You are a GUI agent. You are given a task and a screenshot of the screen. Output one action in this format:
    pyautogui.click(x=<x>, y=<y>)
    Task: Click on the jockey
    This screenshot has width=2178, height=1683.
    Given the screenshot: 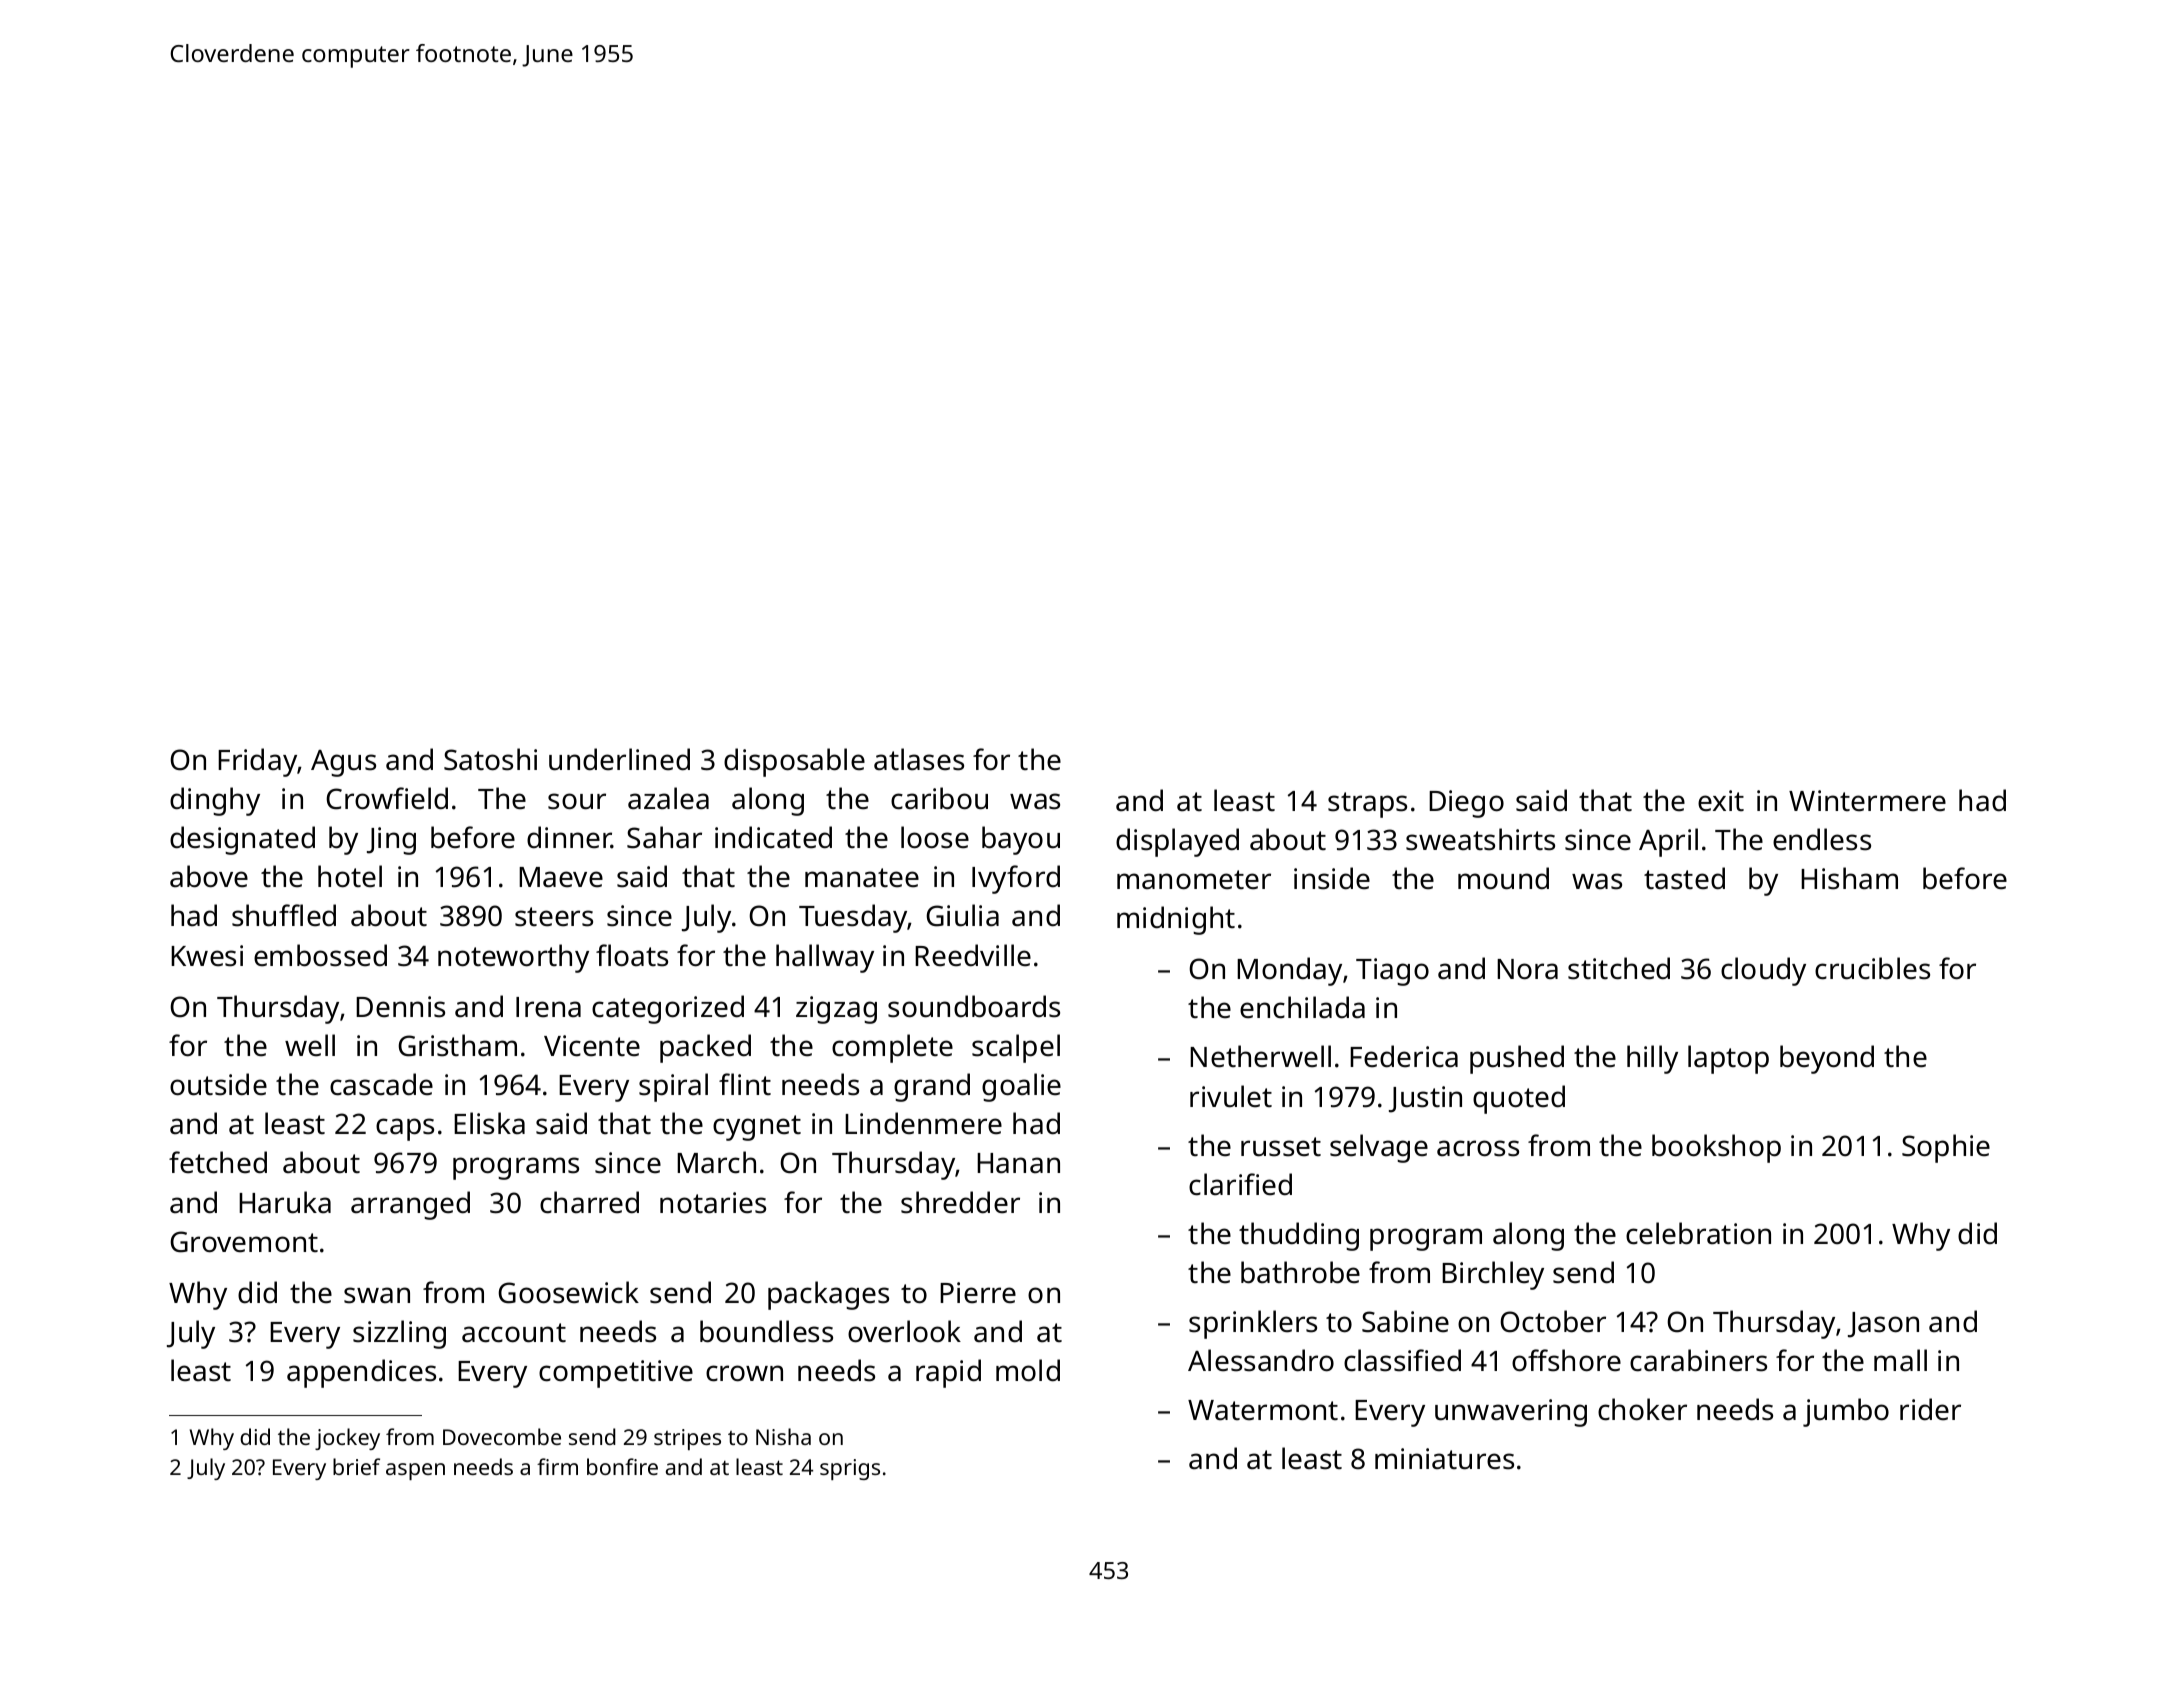 What is the action you would take?
    pyautogui.click(x=347, y=1439)
